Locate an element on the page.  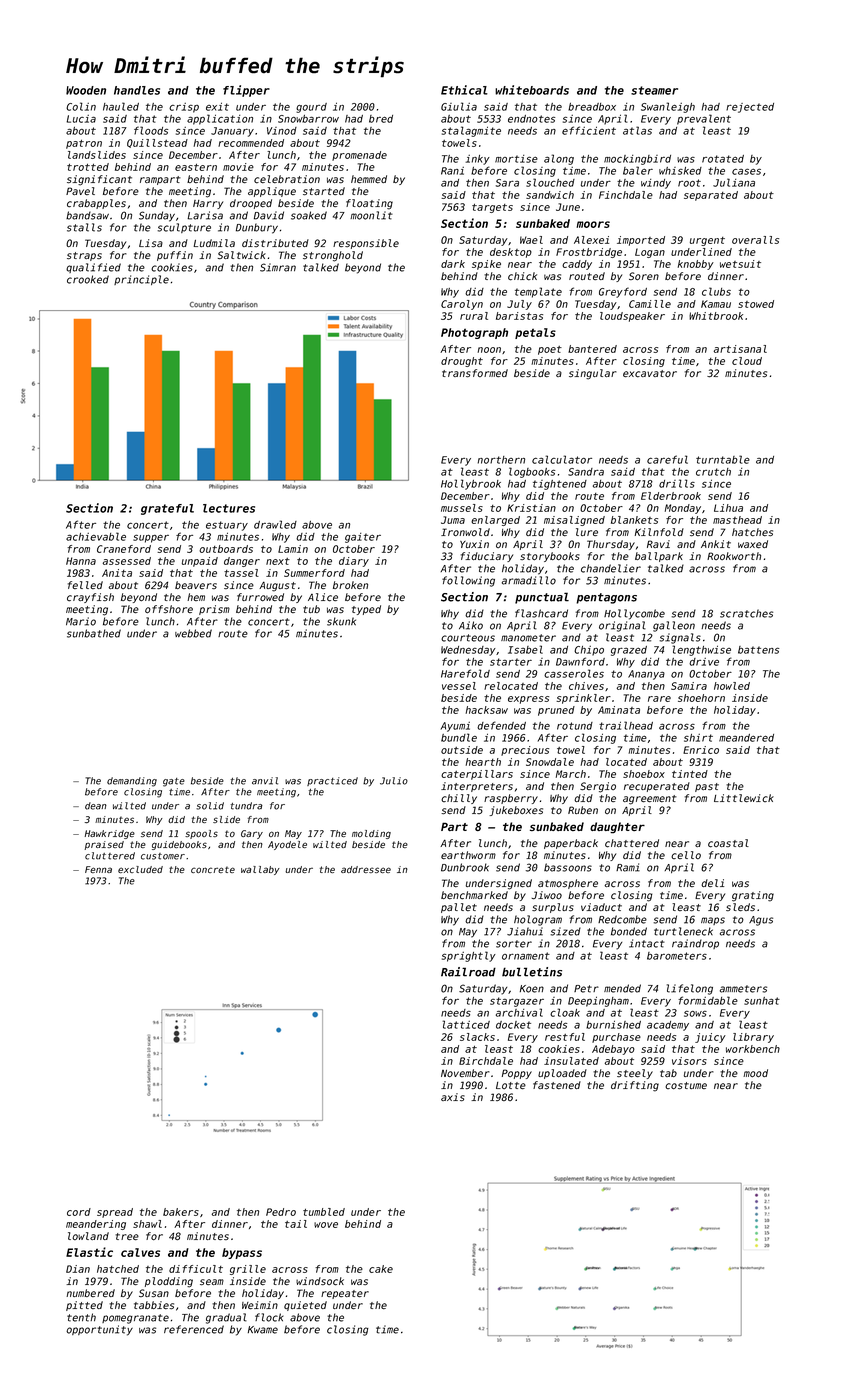
sculpture is located at coordinates (184, 228).
